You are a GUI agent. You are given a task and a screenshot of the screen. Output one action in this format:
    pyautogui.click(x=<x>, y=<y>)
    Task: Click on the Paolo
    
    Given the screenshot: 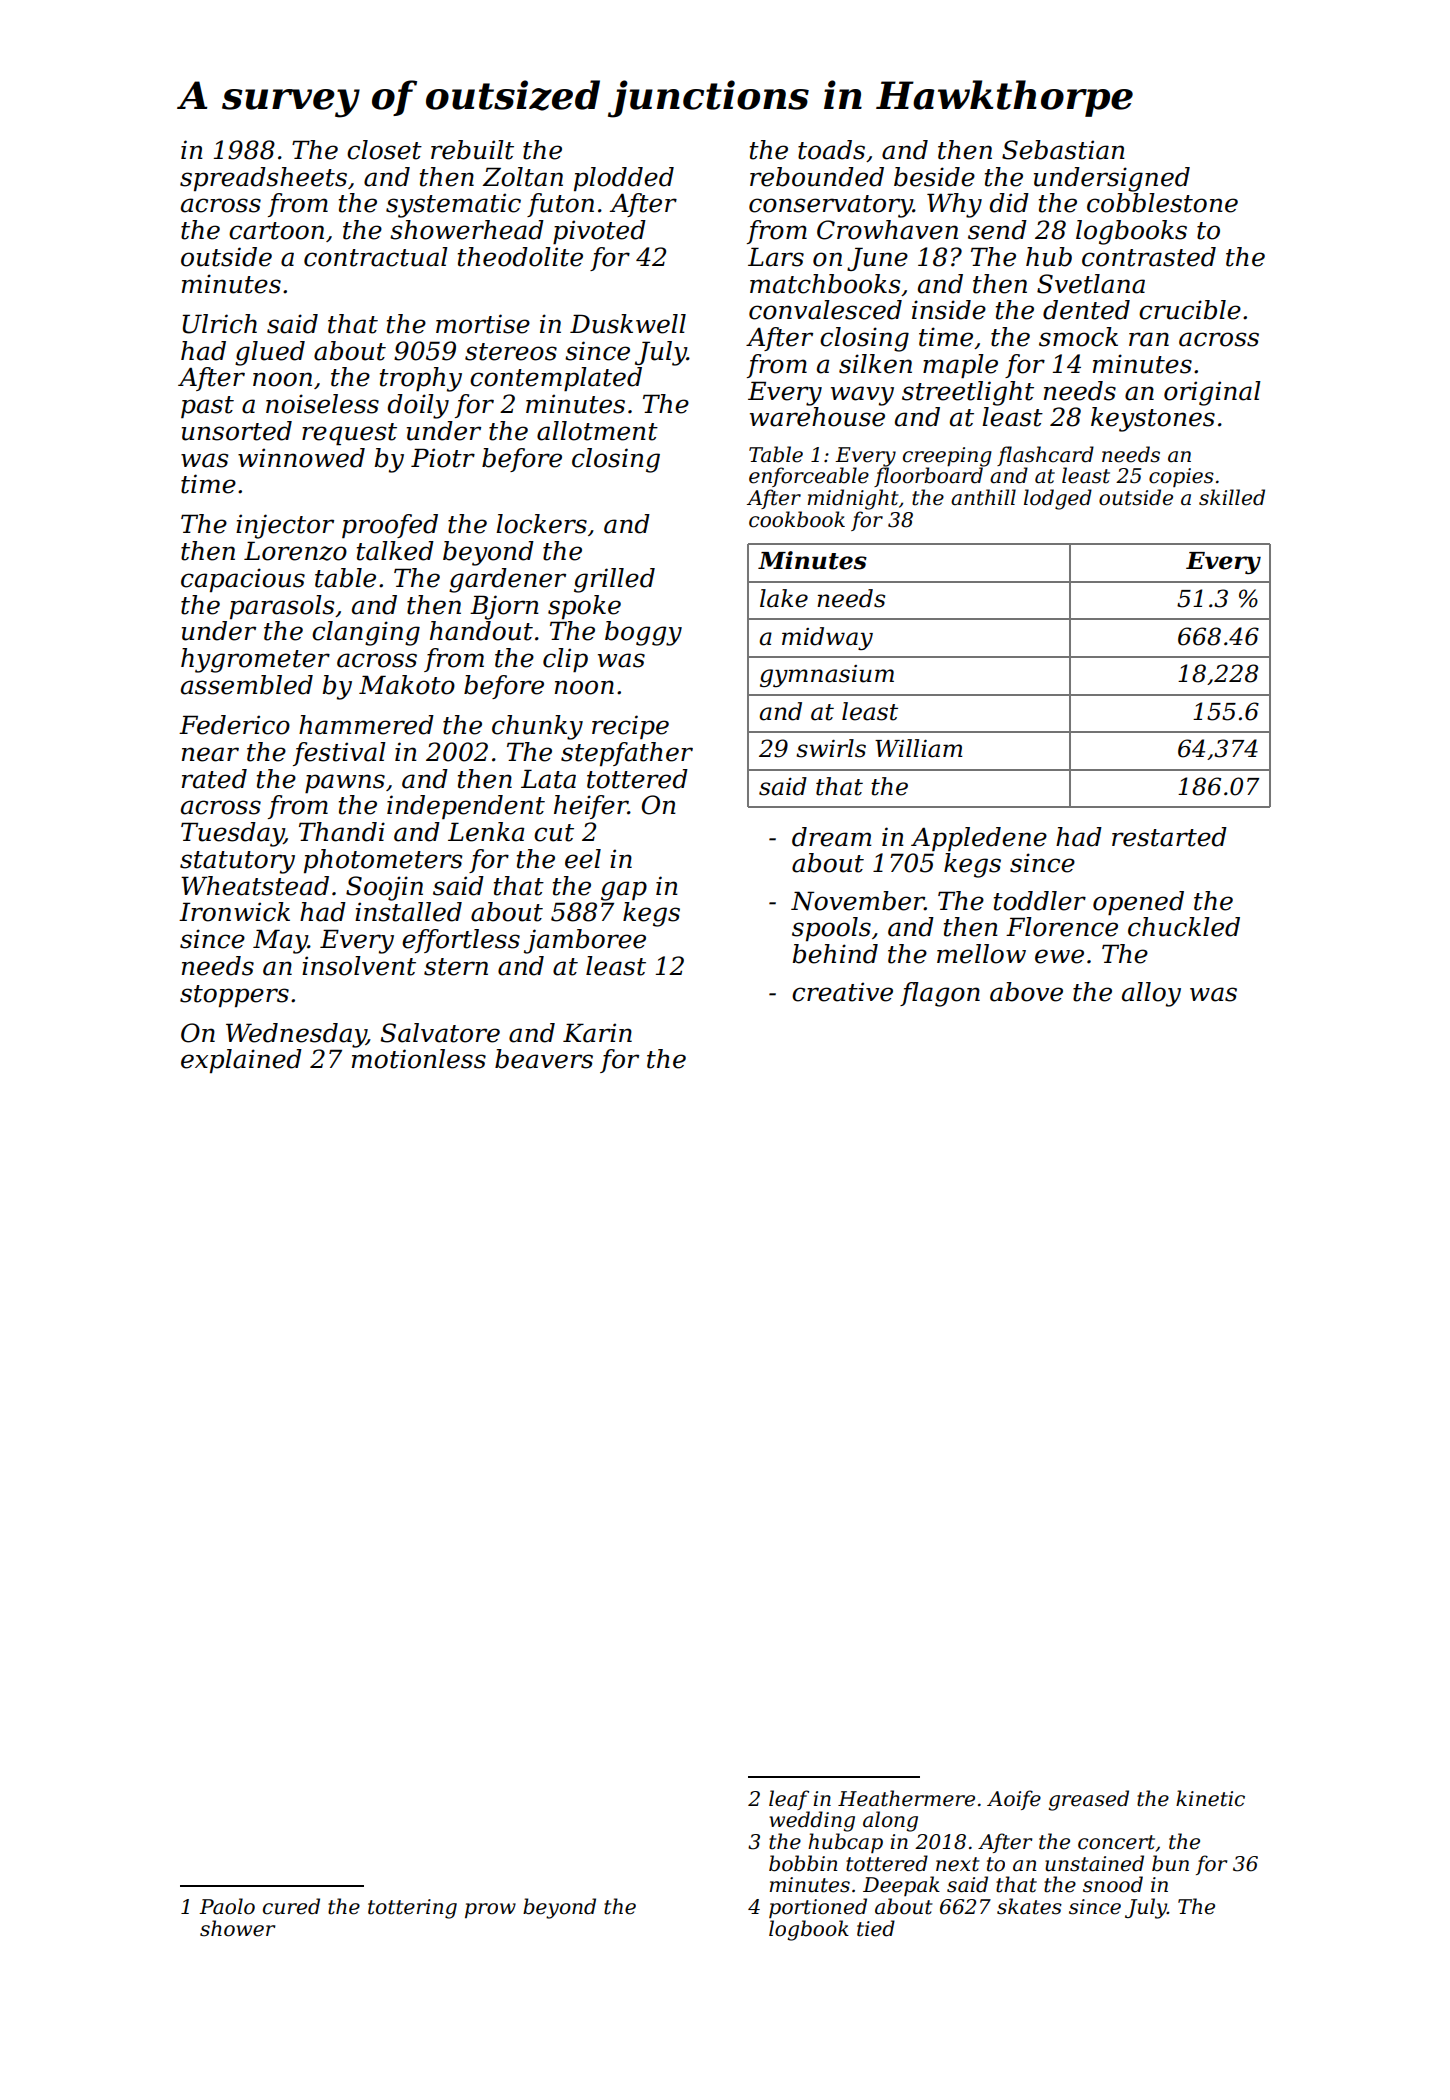 What is the action you would take?
    pyautogui.click(x=227, y=1906)
